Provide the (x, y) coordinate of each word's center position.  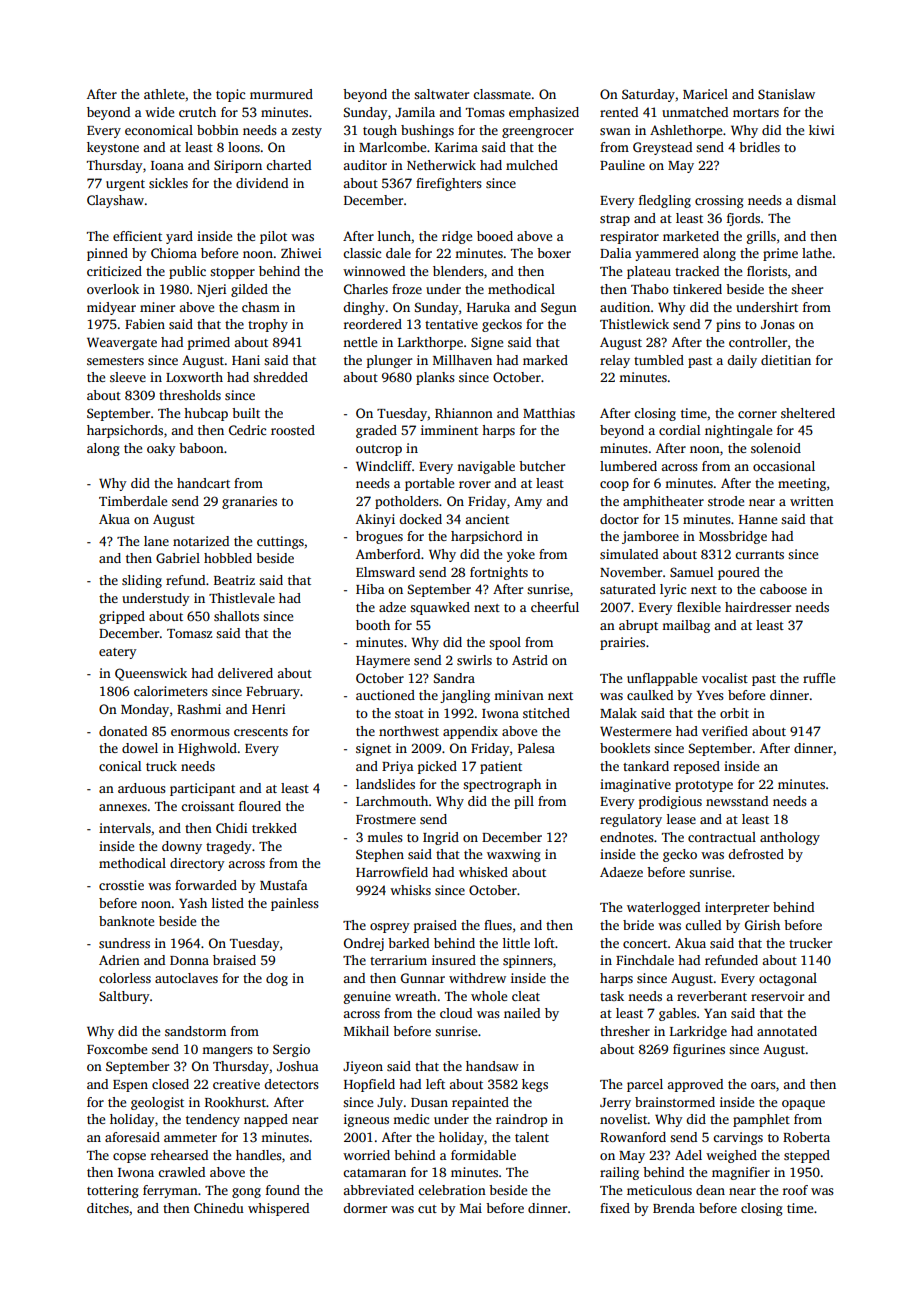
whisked (483, 872)
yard (179, 237)
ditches (108, 1208)
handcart (203, 483)
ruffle (819, 678)
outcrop (379, 450)
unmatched (695, 112)
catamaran (374, 1173)
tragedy (229, 847)
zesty (307, 132)
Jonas (778, 324)
